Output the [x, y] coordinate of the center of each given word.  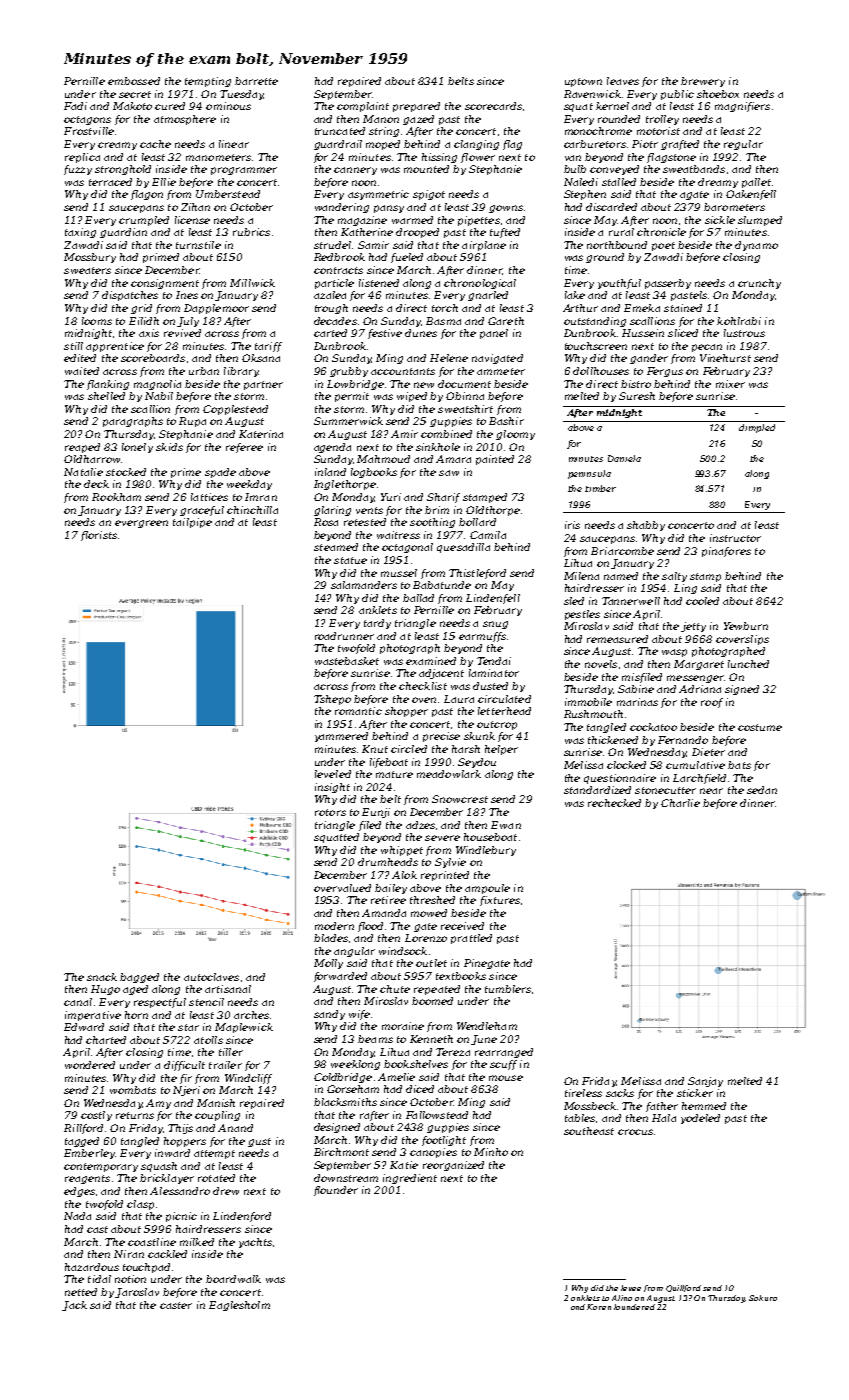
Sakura [763, 1298]
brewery [703, 82]
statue [350, 560]
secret [135, 94]
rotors [330, 812]
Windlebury [486, 851]
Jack [74, 1306]
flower [478, 158]
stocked [126, 472]
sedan [762, 790]
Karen [599, 1307]
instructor [735, 538]
